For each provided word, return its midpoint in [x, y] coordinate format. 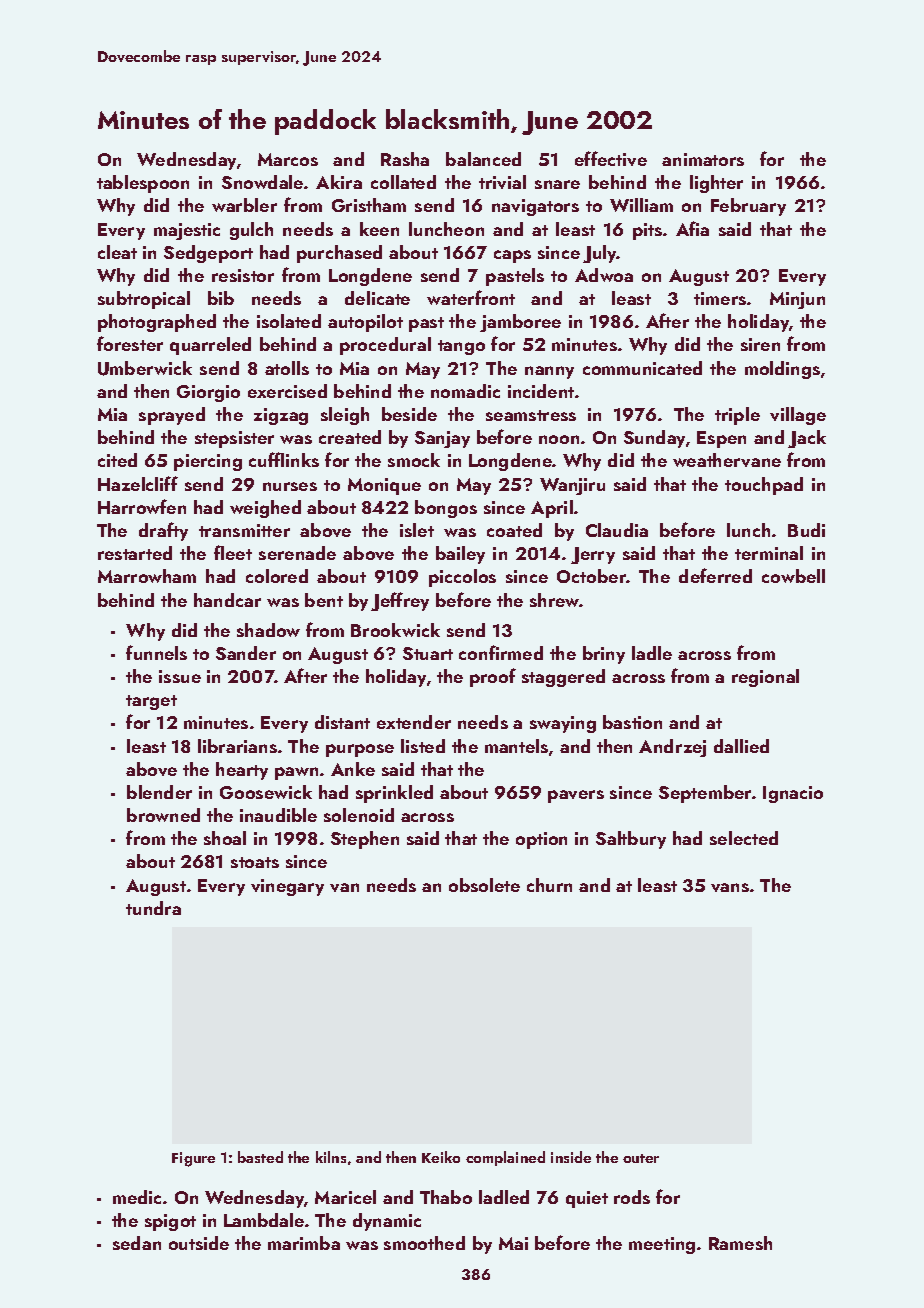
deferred [715, 575]
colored [277, 576]
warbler [244, 205]
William [641, 205]
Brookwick [395, 630]
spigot [170, 1222]
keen [379, 229]
